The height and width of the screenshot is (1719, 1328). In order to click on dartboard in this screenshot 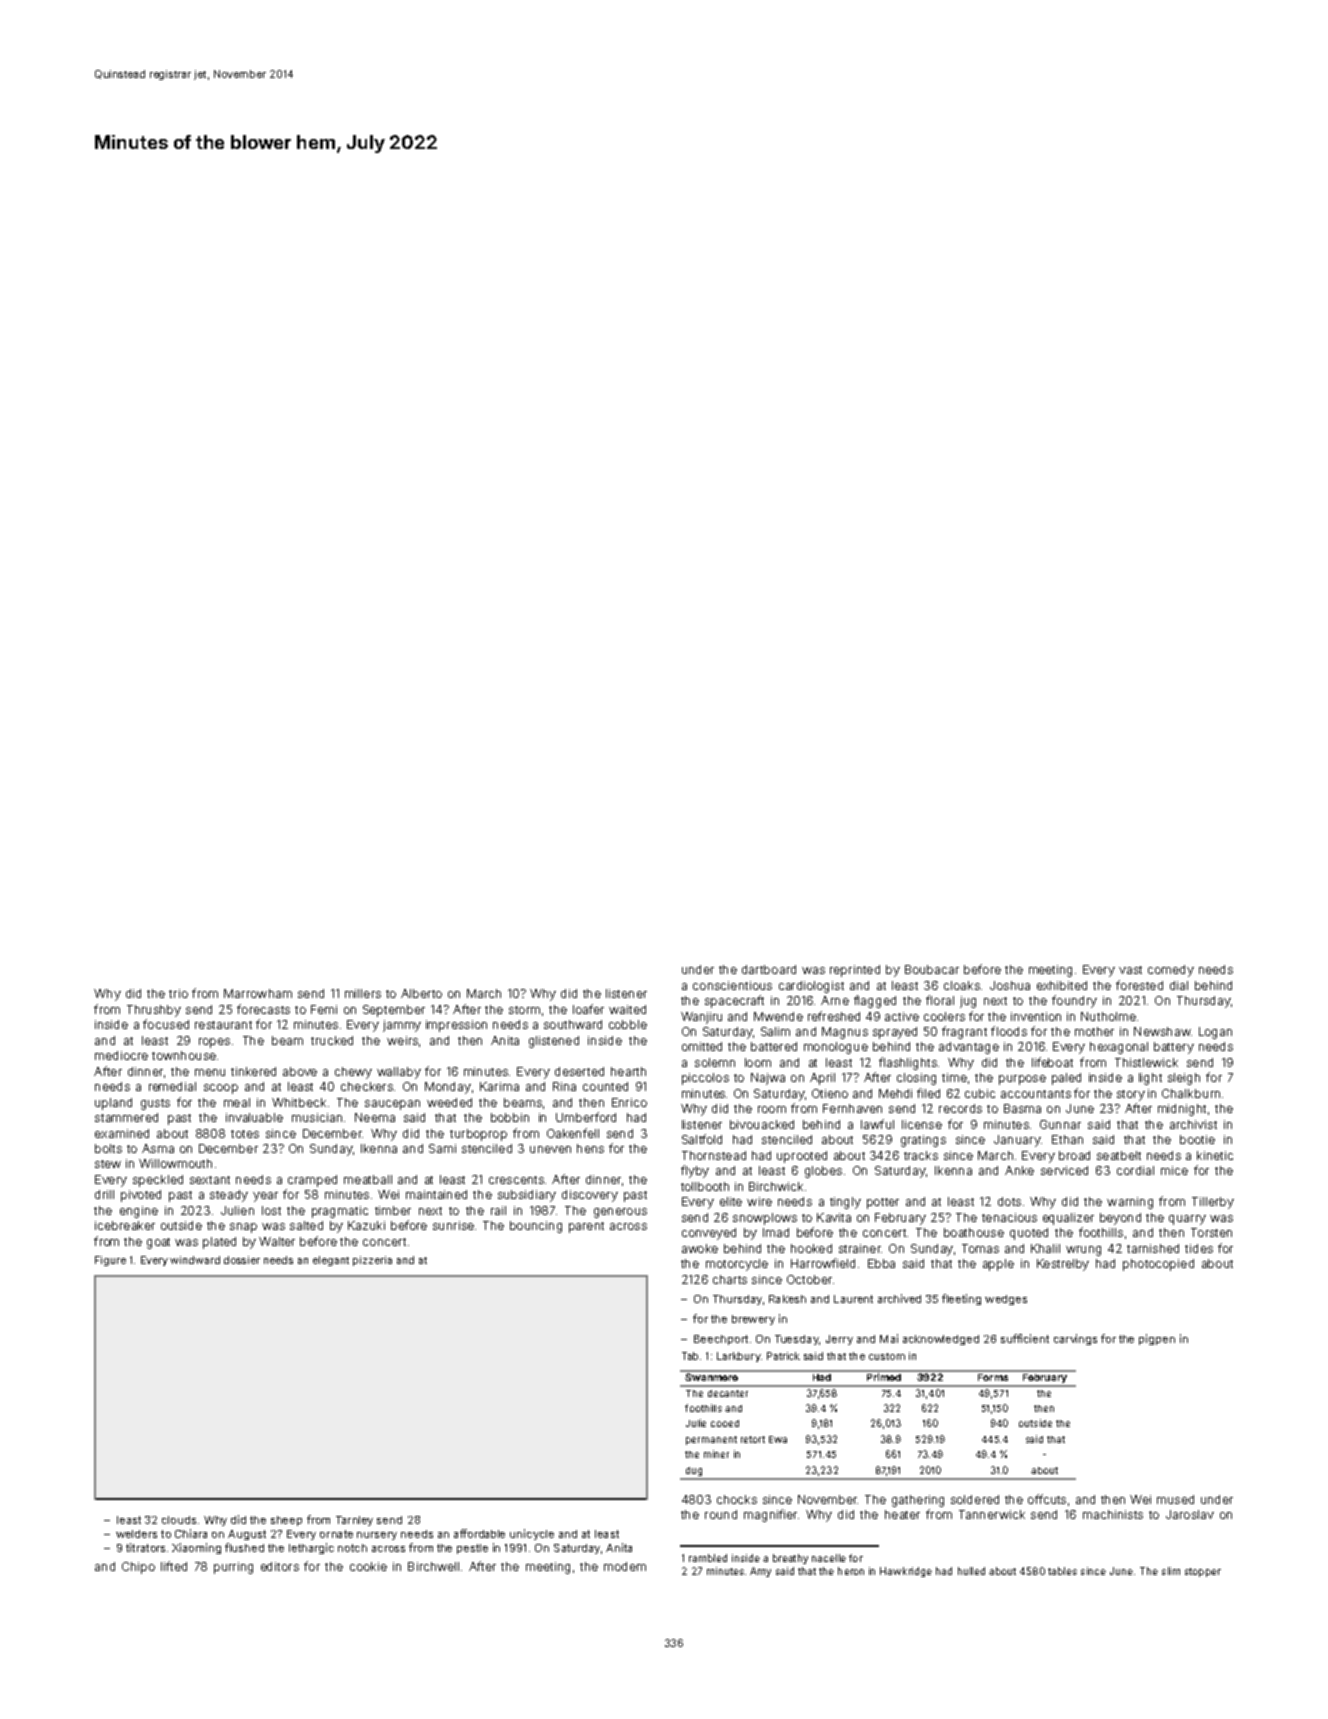, I will do `click(769, 969)`.
